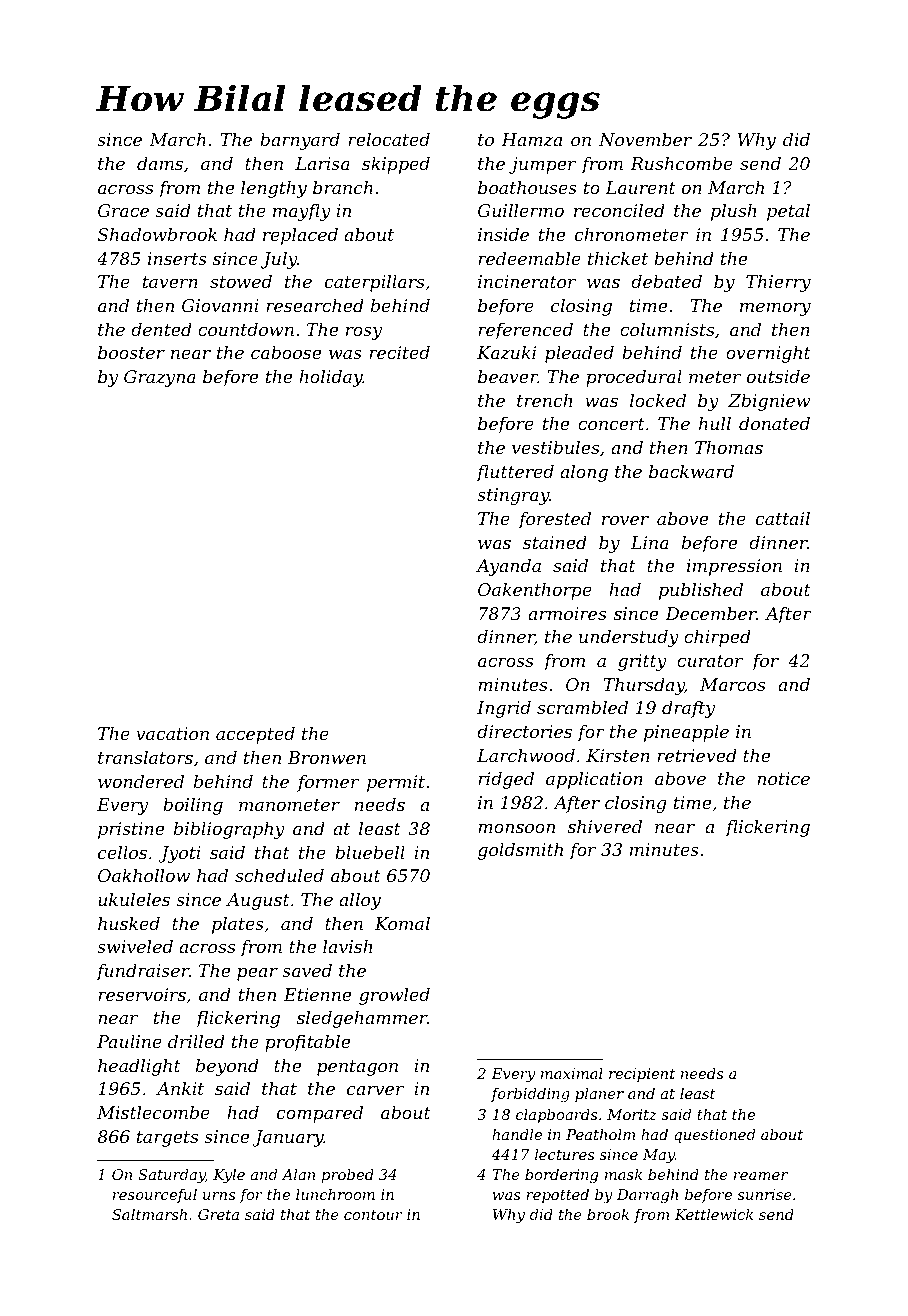 The width and height of the image is (908, 1316). Describe the element at coordinates (572, 1073) in the image. I see `maximal` at that location.
